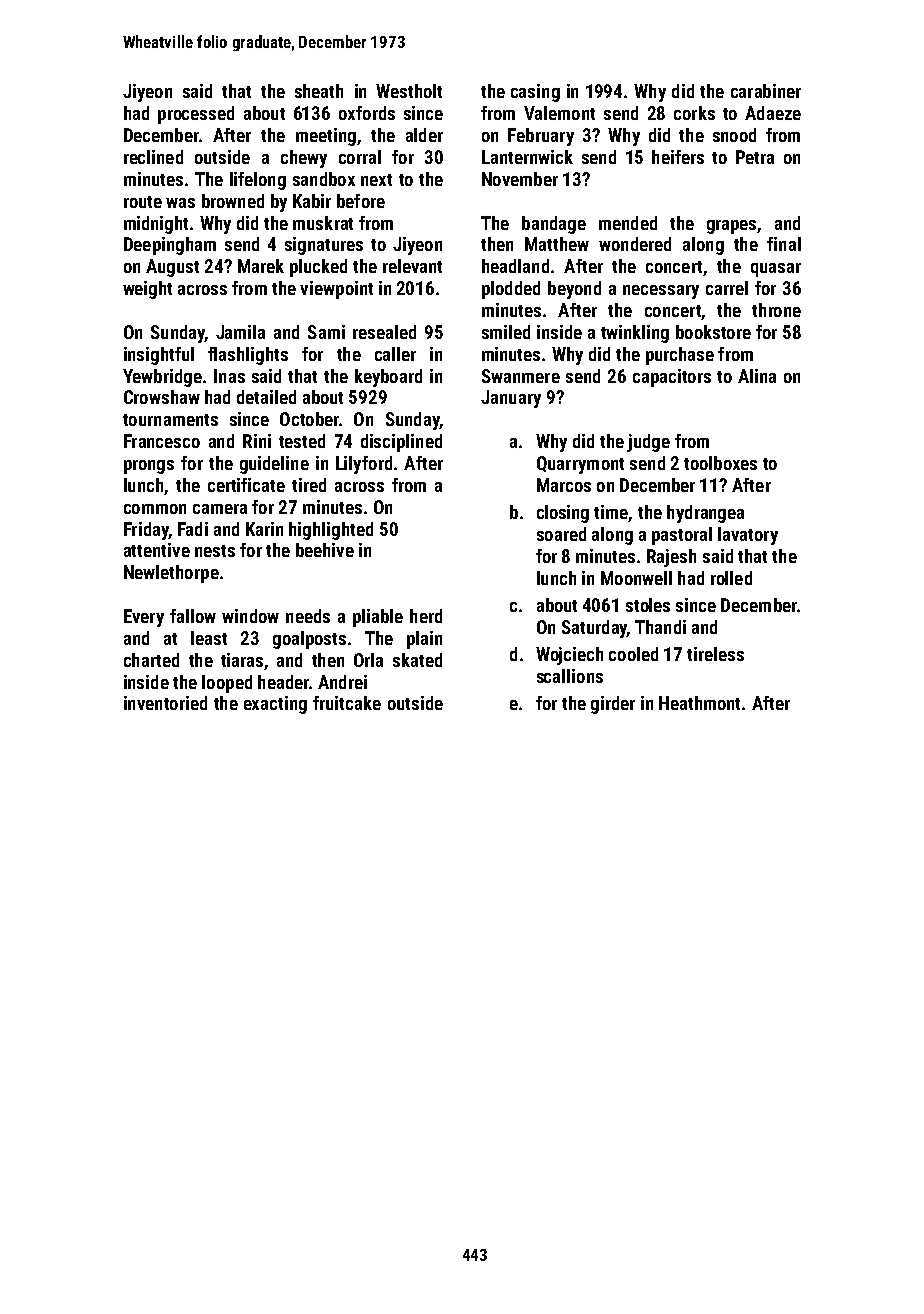 This image has width=924, height=1314. I want to click on guideline, so click(274, 465).
